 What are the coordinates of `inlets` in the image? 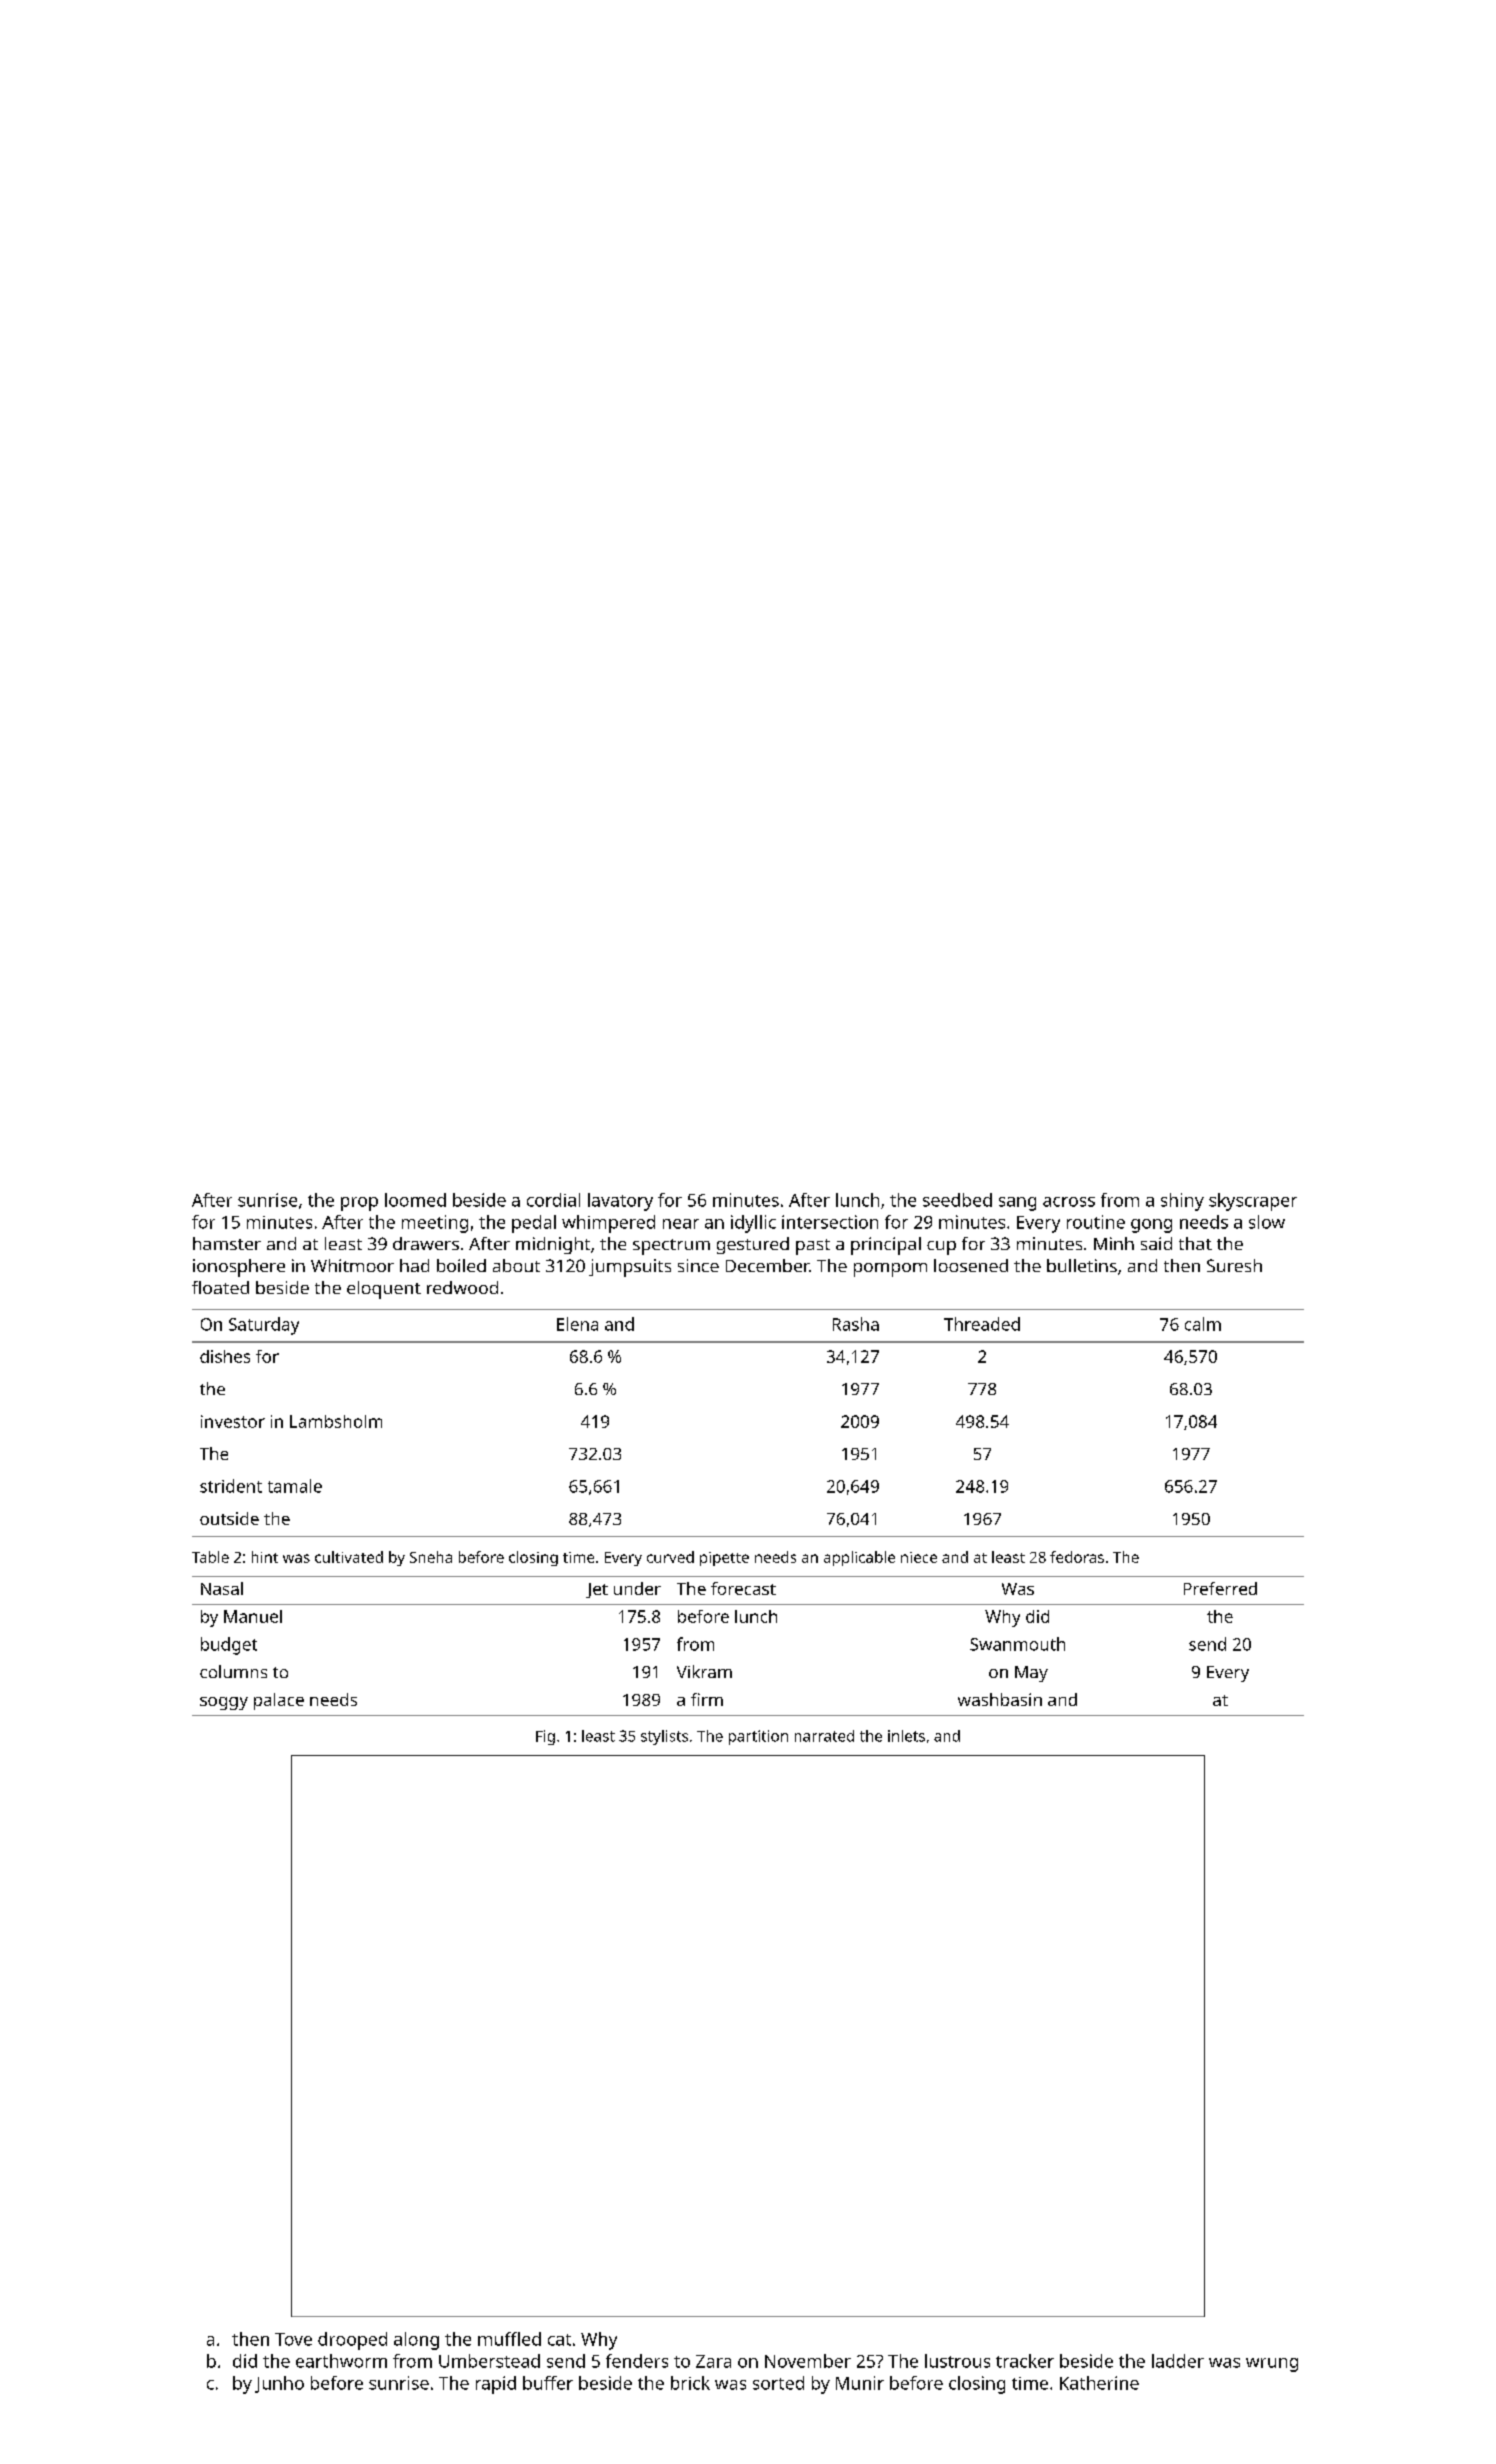 It's located at (906, 1736).
